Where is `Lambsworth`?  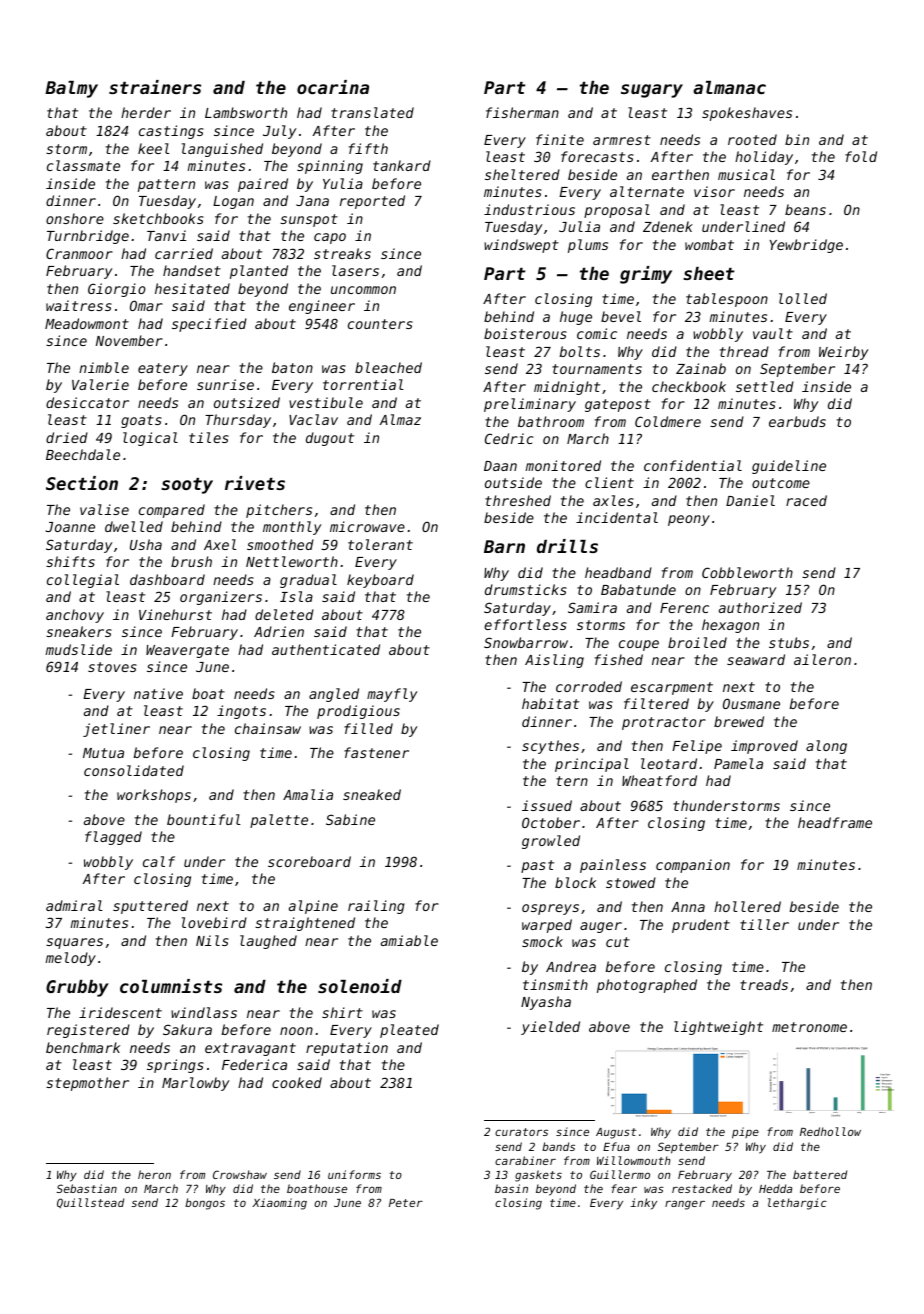
Lambsworth is located at coordinates (246, 112).
